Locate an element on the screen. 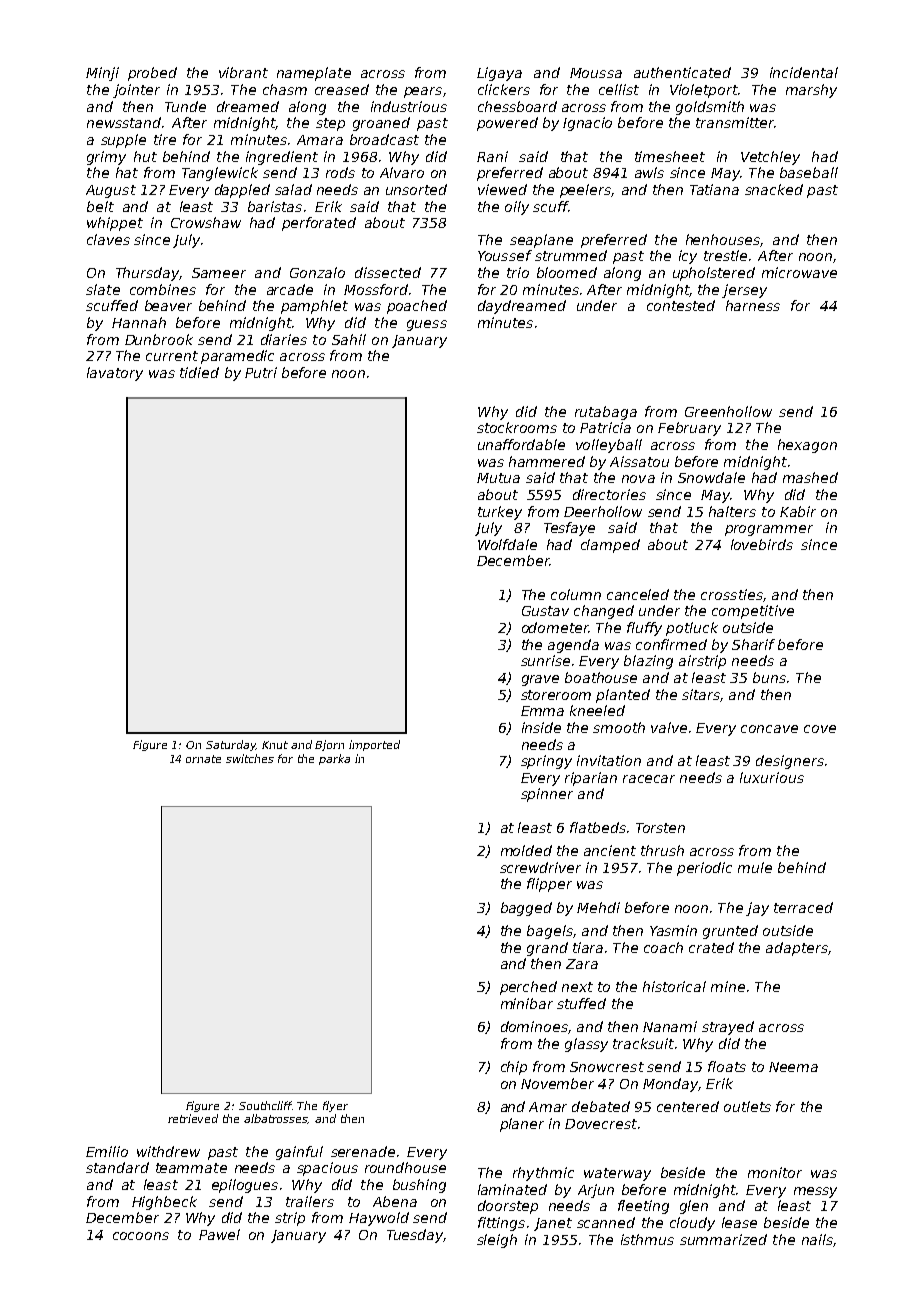 This screenshot has height=1308, width=924. Pawel is located at coordinates (219, 1234).
